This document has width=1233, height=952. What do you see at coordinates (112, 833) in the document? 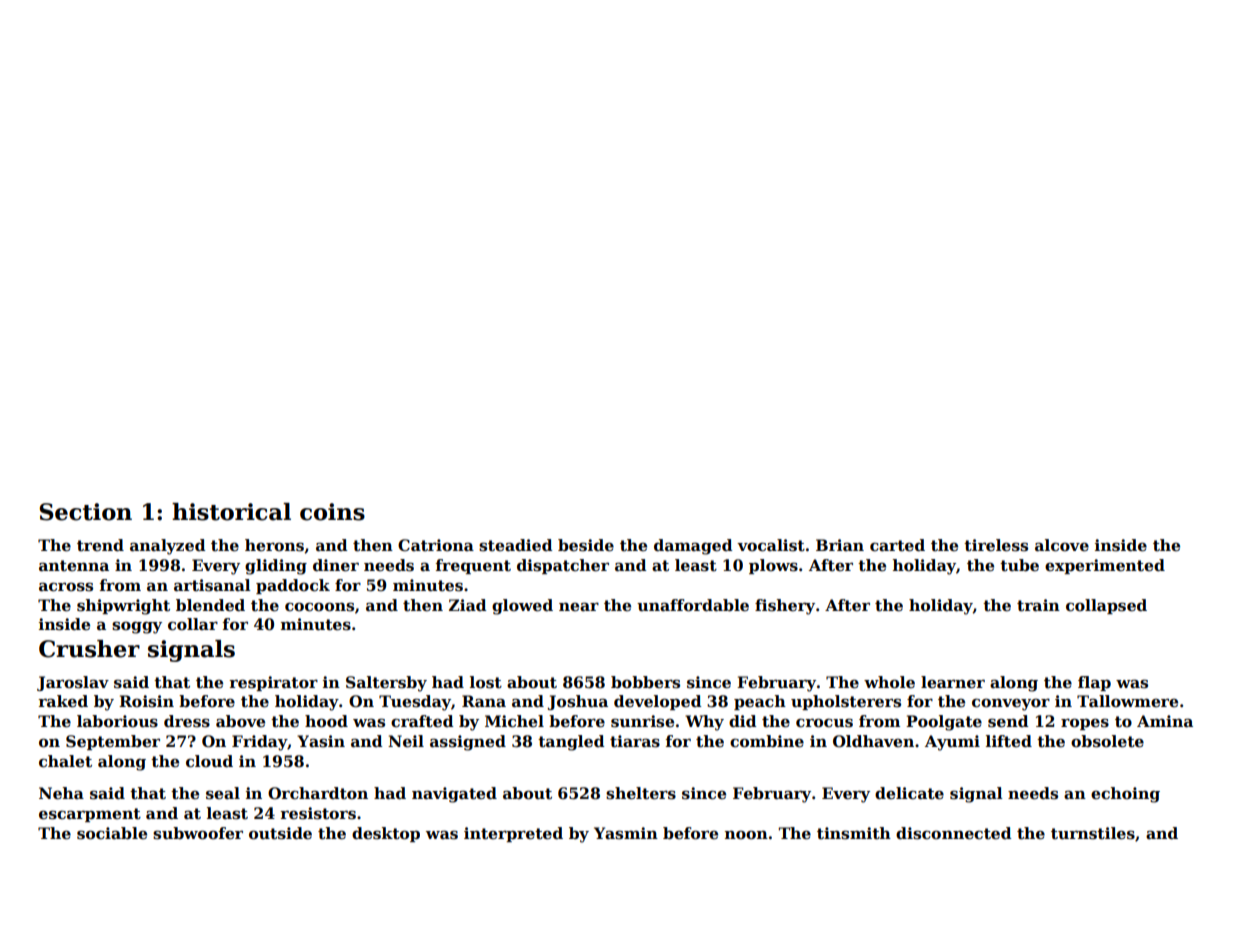
I see `sociable` at bounding box center [112, 833].
